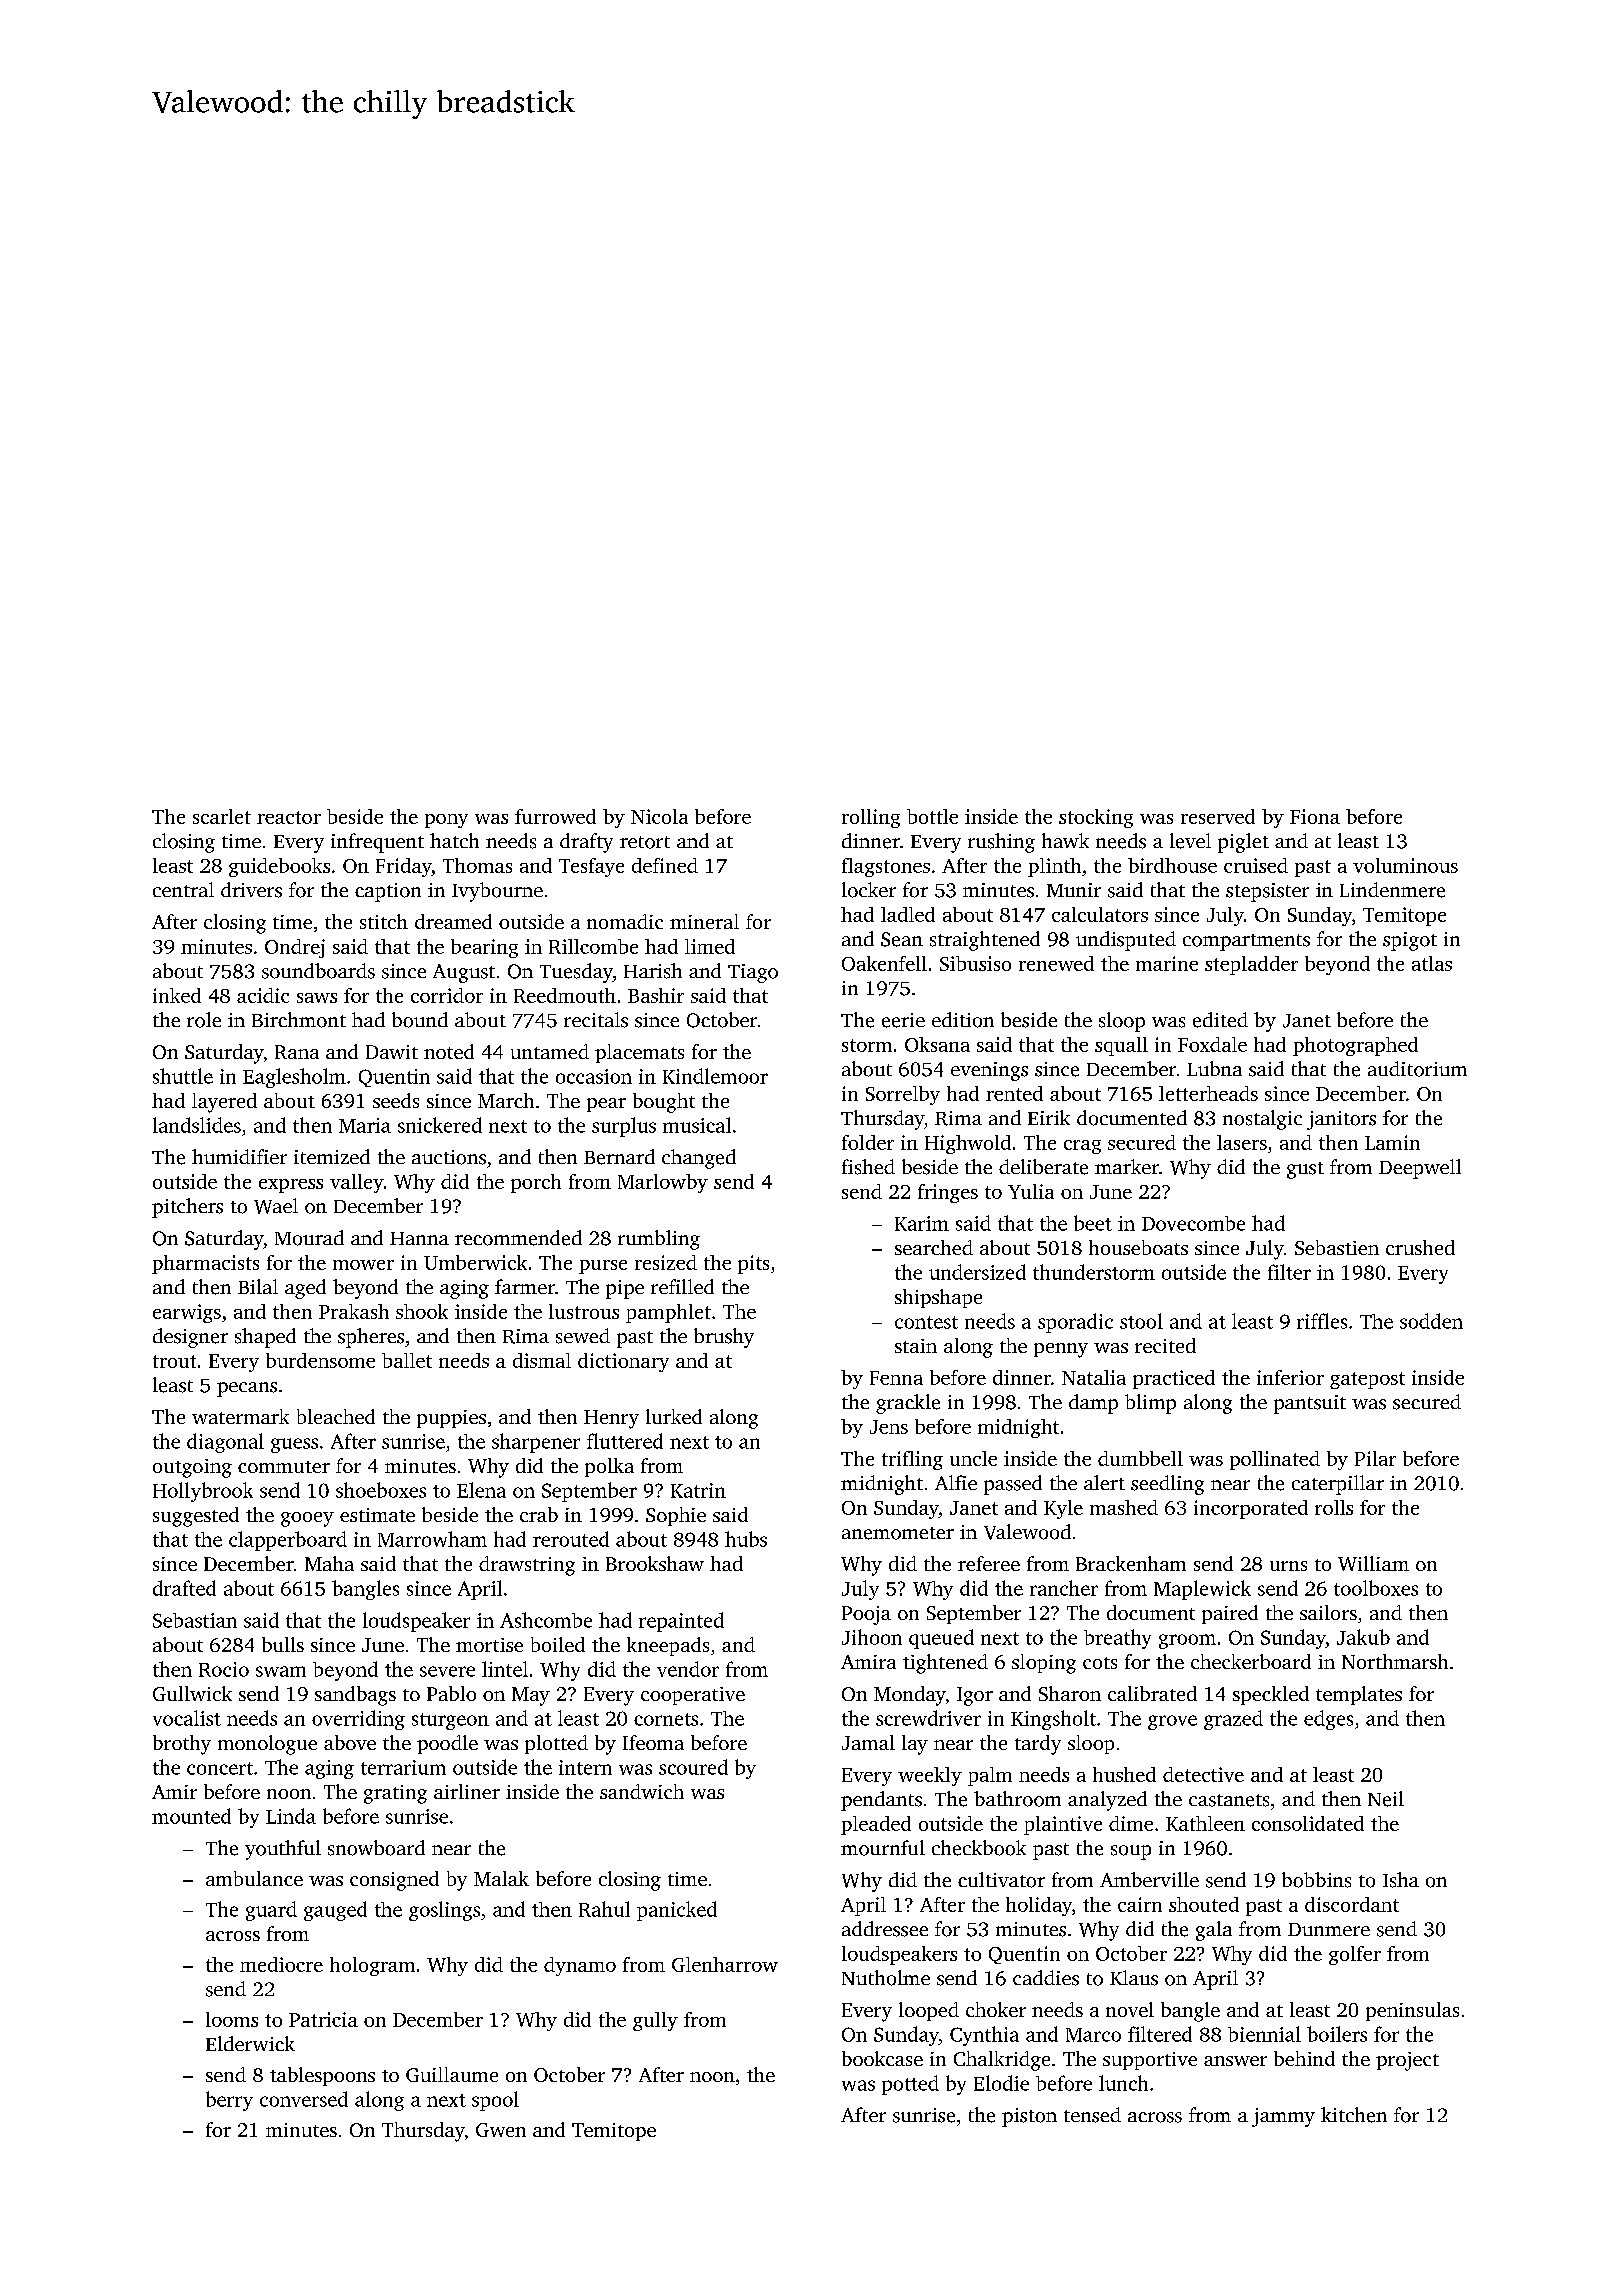  I want to click on templates, so click(1359, 1695).
